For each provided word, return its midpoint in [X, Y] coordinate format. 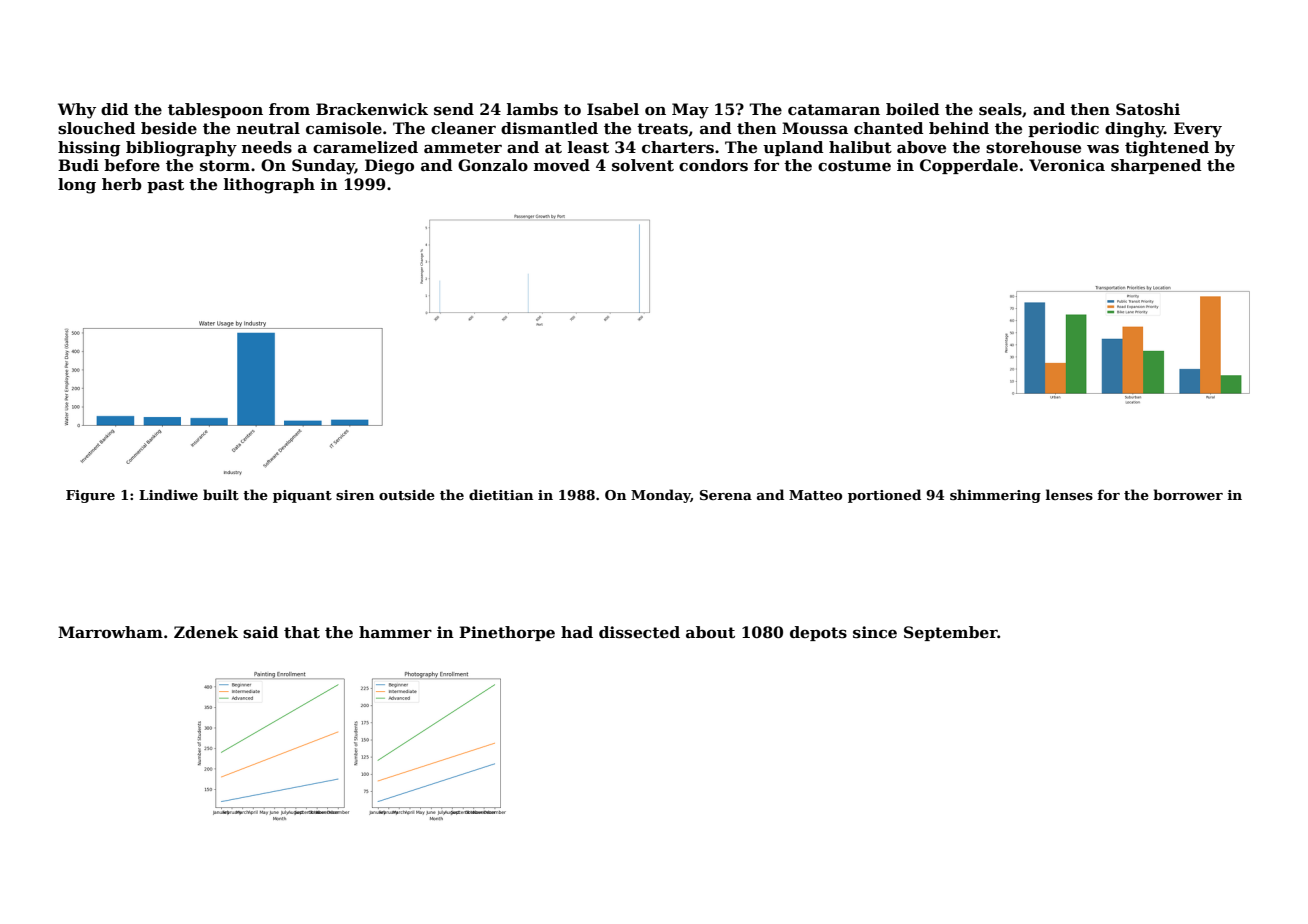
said [261, 632]
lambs [532, 109]
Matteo [815, 495]
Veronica [1067, 165]
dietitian [501, 494]
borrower [1188, 494]
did [115, 109]
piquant [302, 496]
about [710, 632]
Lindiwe [168, 494]
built [221, 494]
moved [562, 165]
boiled [913, 109]
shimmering [995, 496]
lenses [1069, 494]
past [165, 186]
